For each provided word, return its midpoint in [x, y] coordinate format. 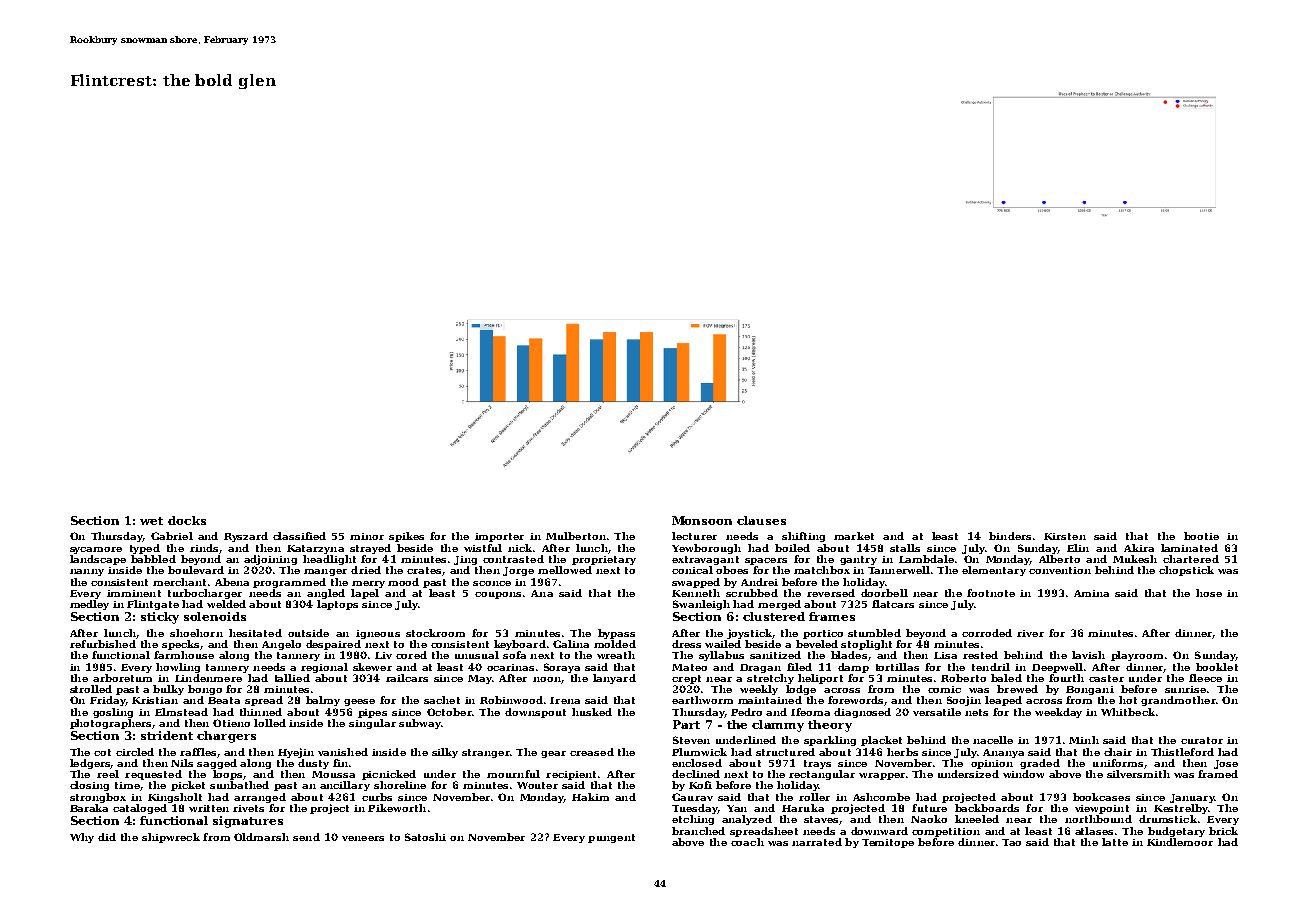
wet [151, 521]
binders [1010, 536]
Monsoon [702, 520]
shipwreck [171, 838]
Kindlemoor [1180, 842]
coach [747, 842]
